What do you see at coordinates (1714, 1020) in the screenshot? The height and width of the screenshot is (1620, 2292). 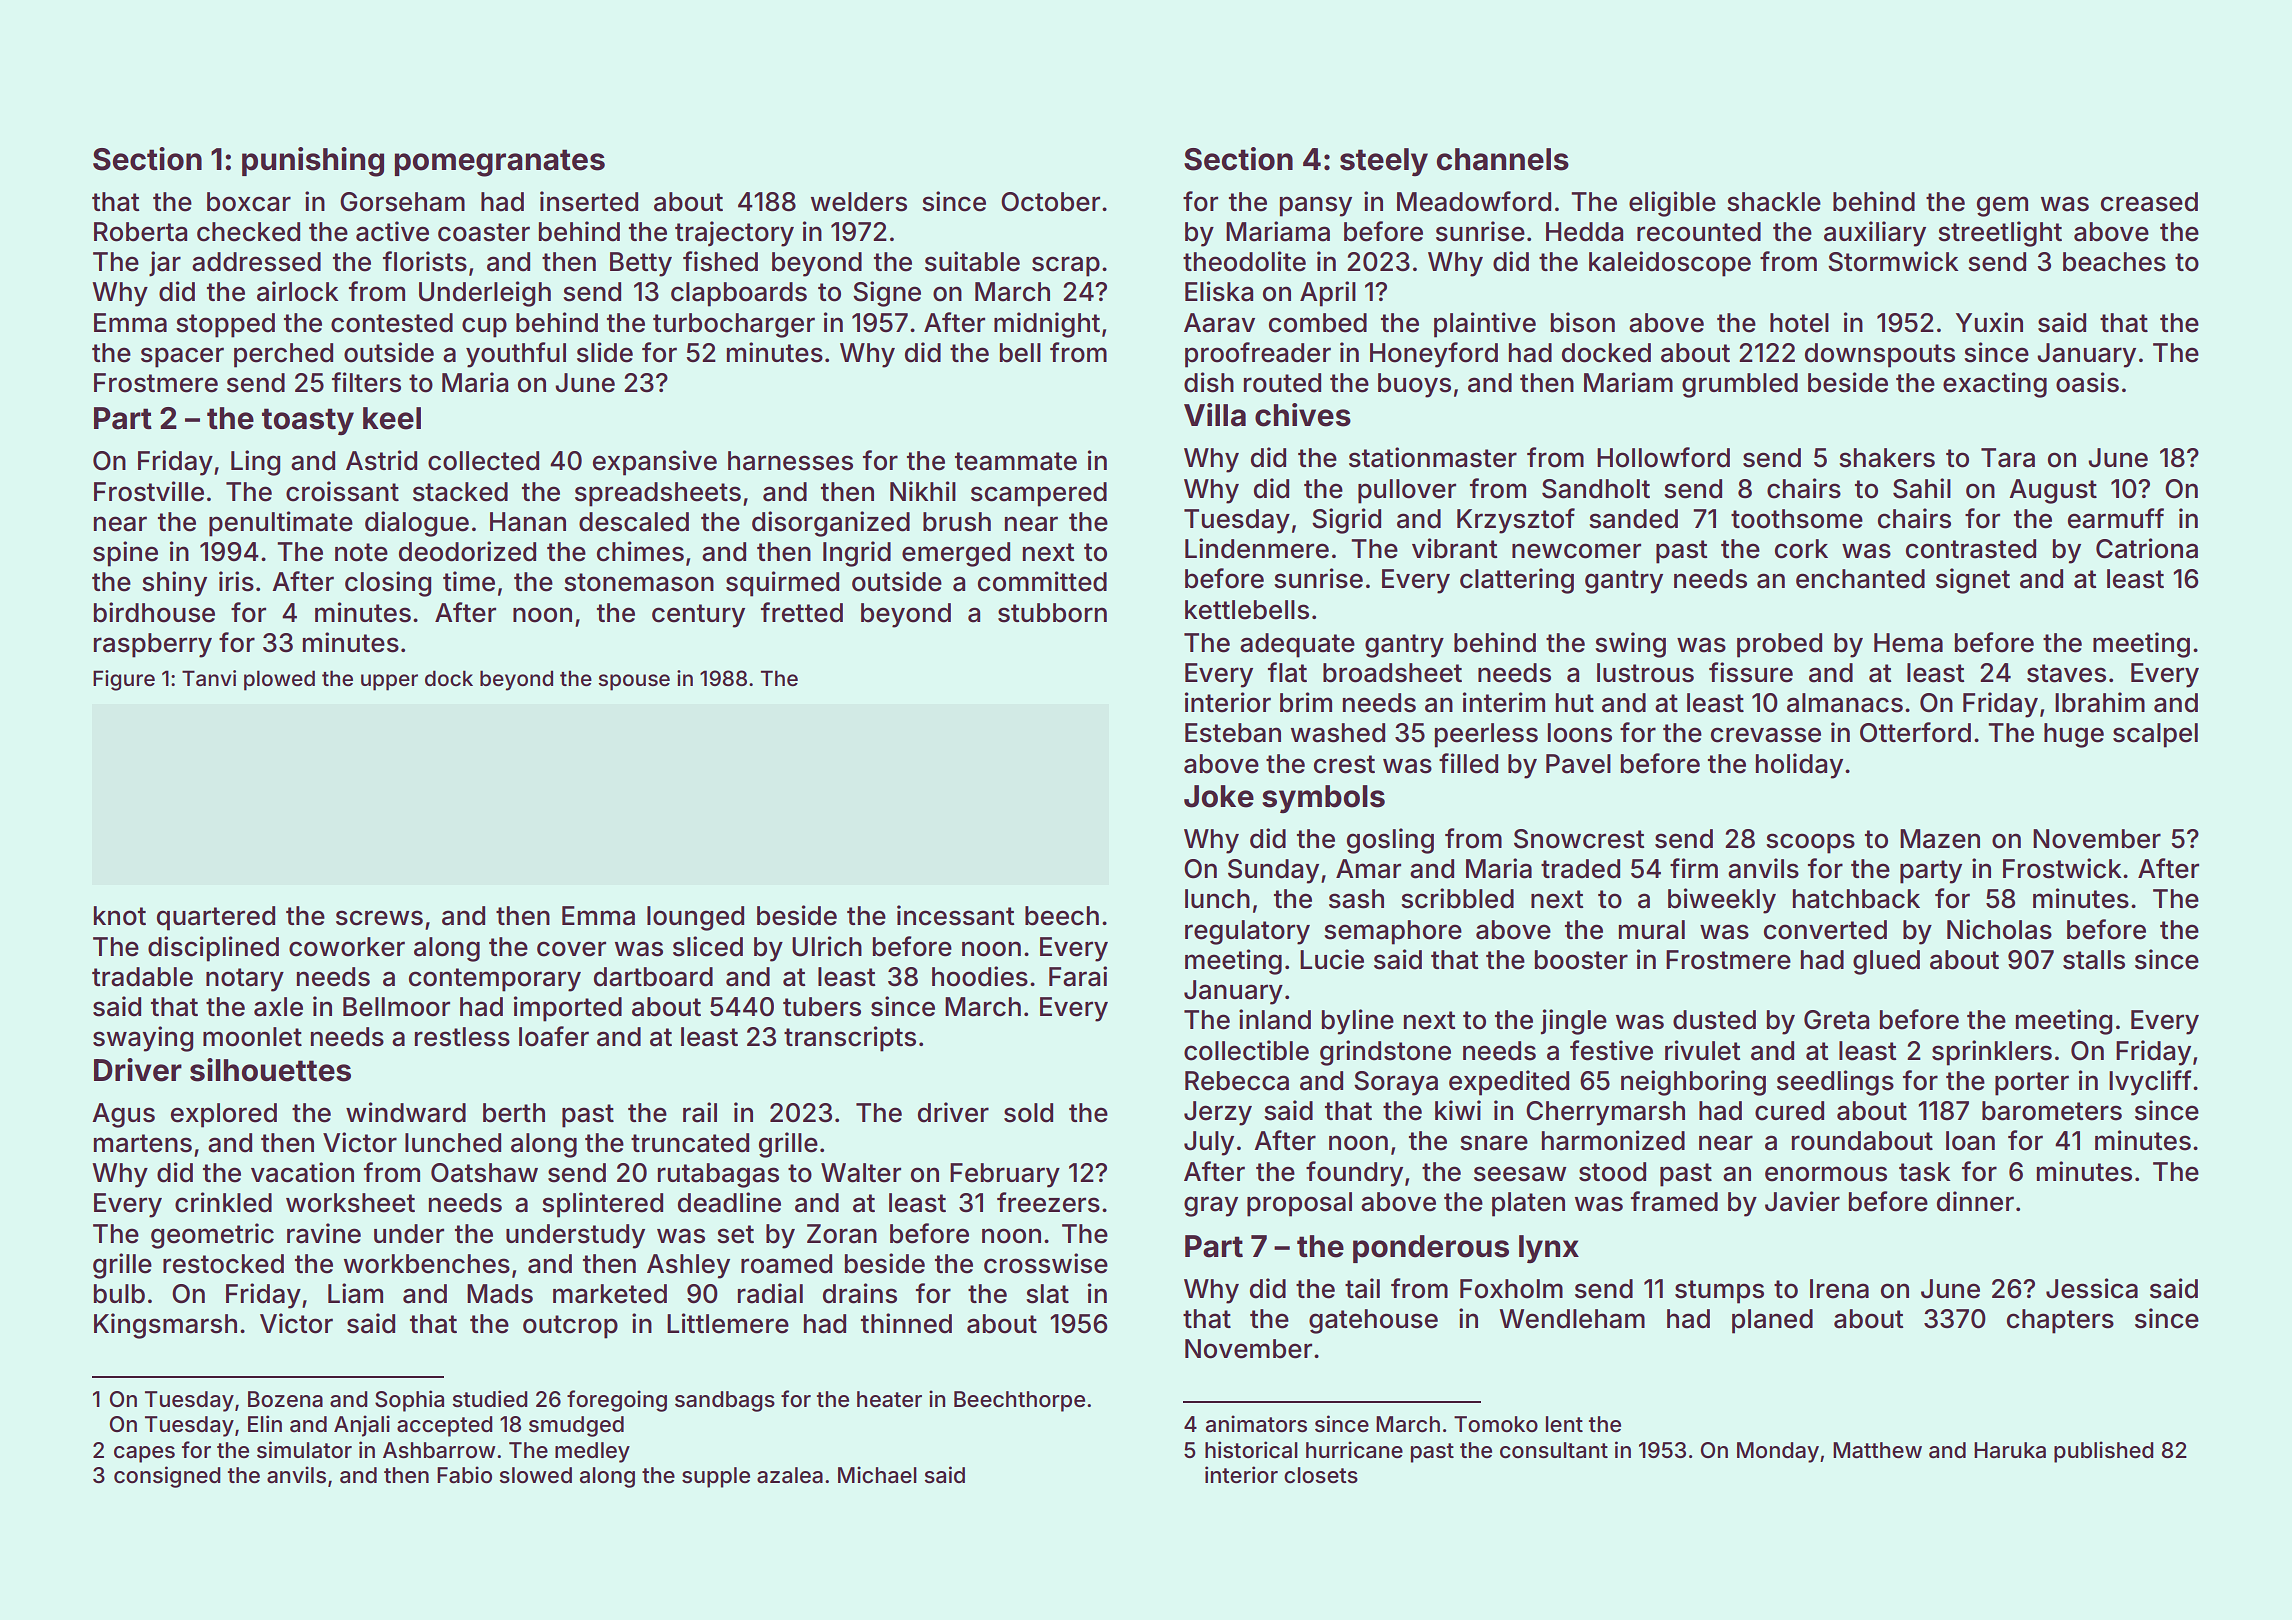 I see `dusted` at bounding box center [1714, 1020].
